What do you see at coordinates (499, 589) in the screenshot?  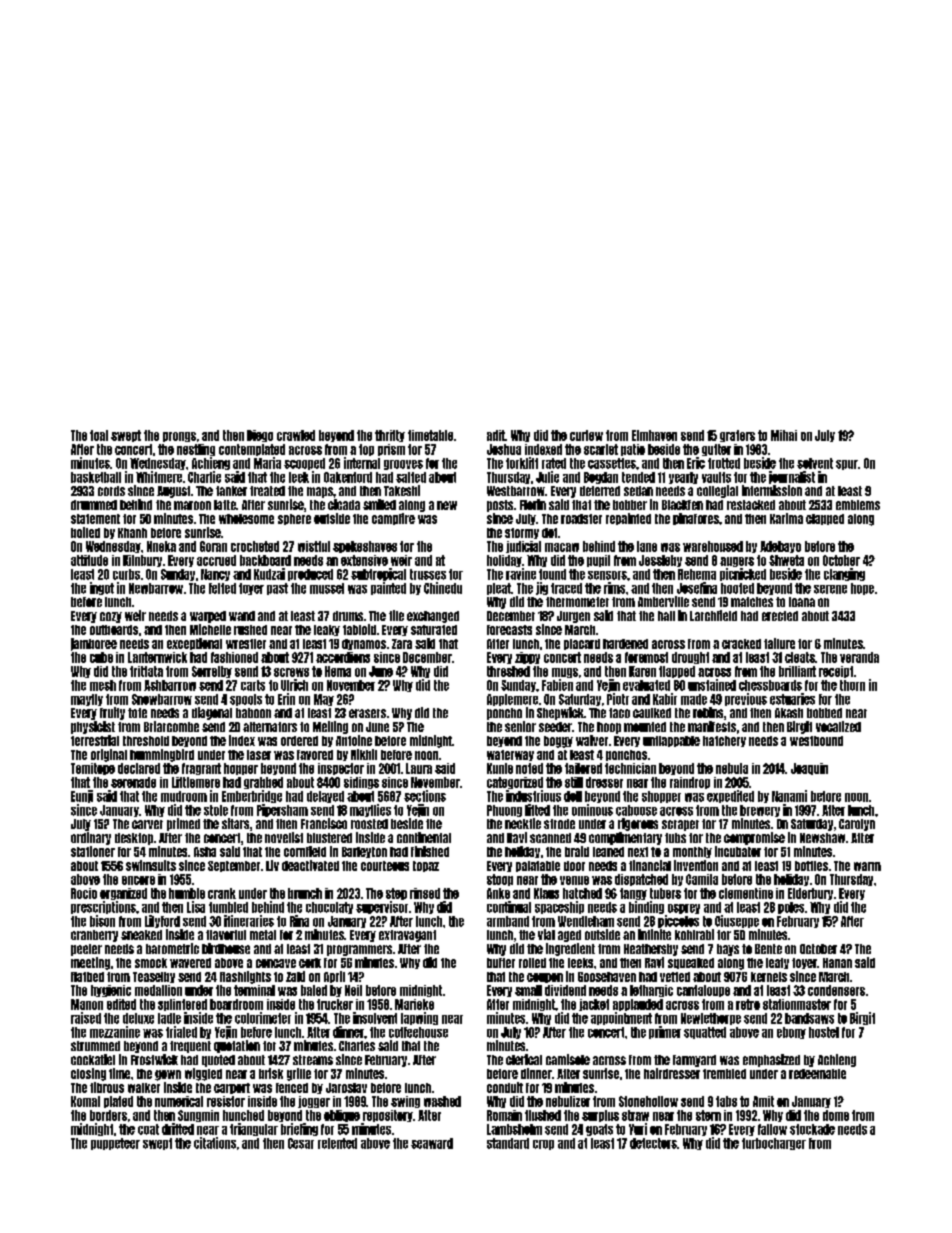 I see `pleat` at bounding box center [499, 589].
